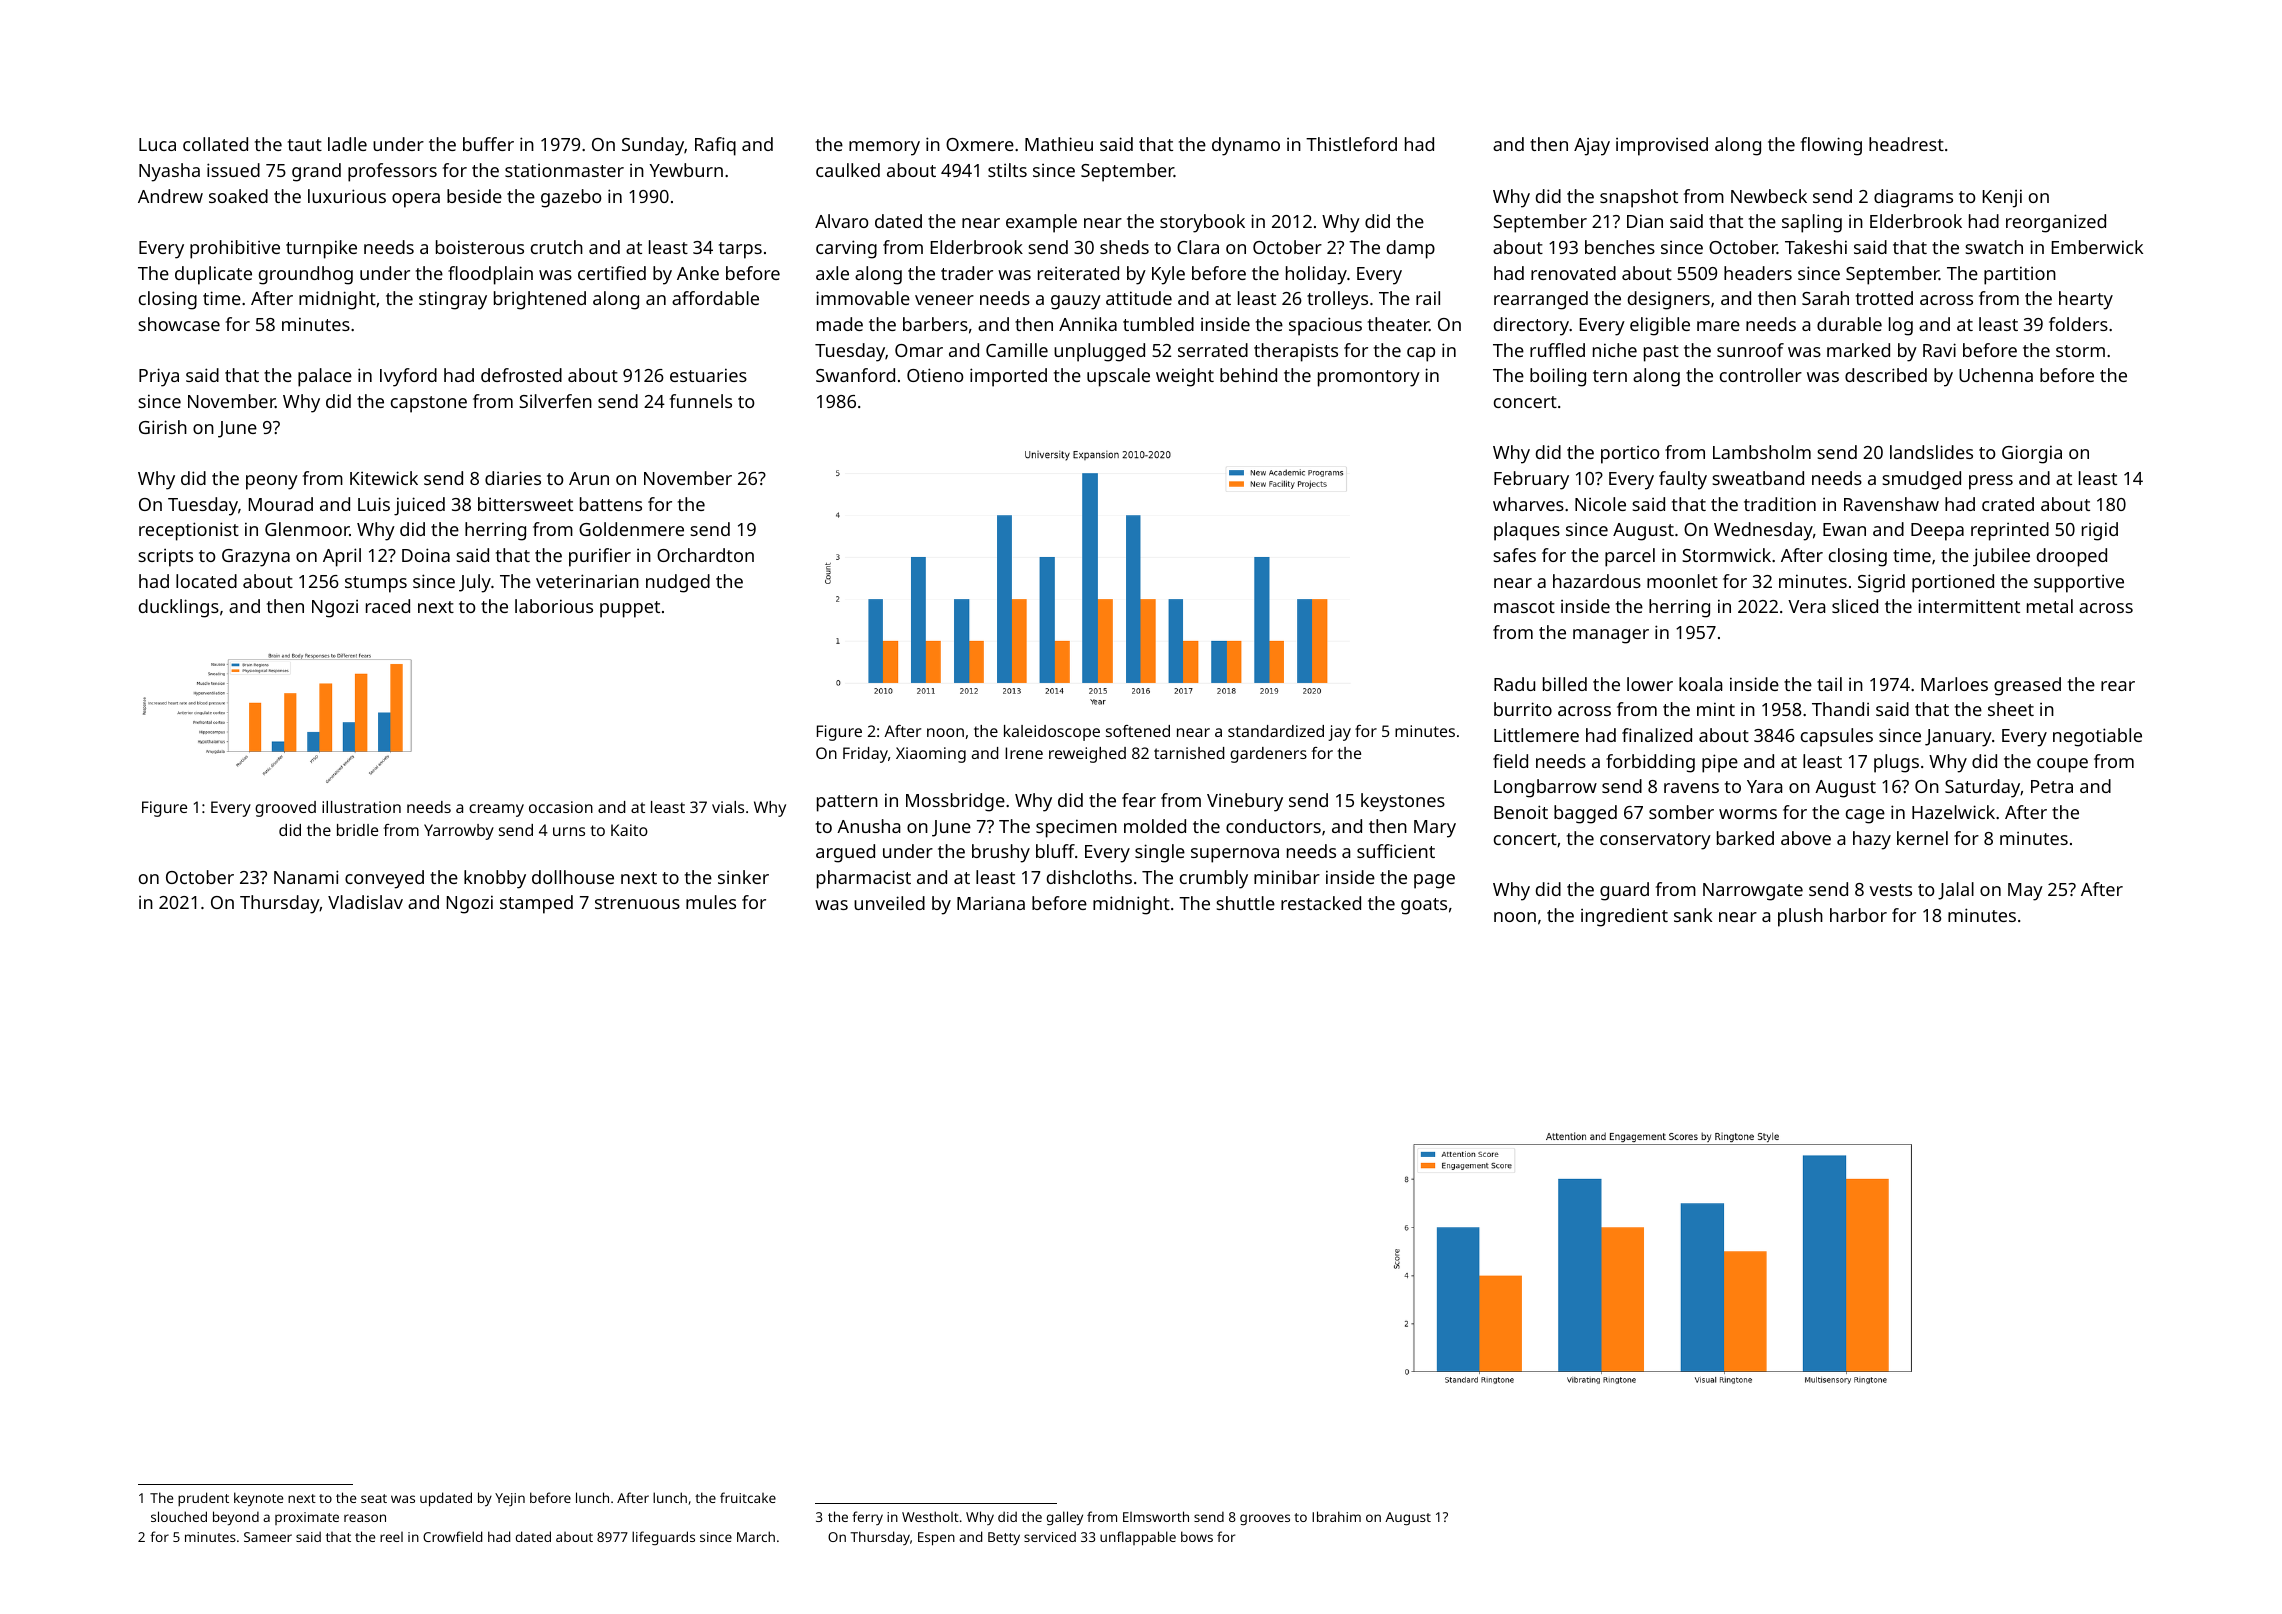 Image resolution: width=2282 pixels, height=1614 pixels. What do you see at coordinates (365, 902) in the document?
I see `Vladislav` at bounding box center [365, 902].
